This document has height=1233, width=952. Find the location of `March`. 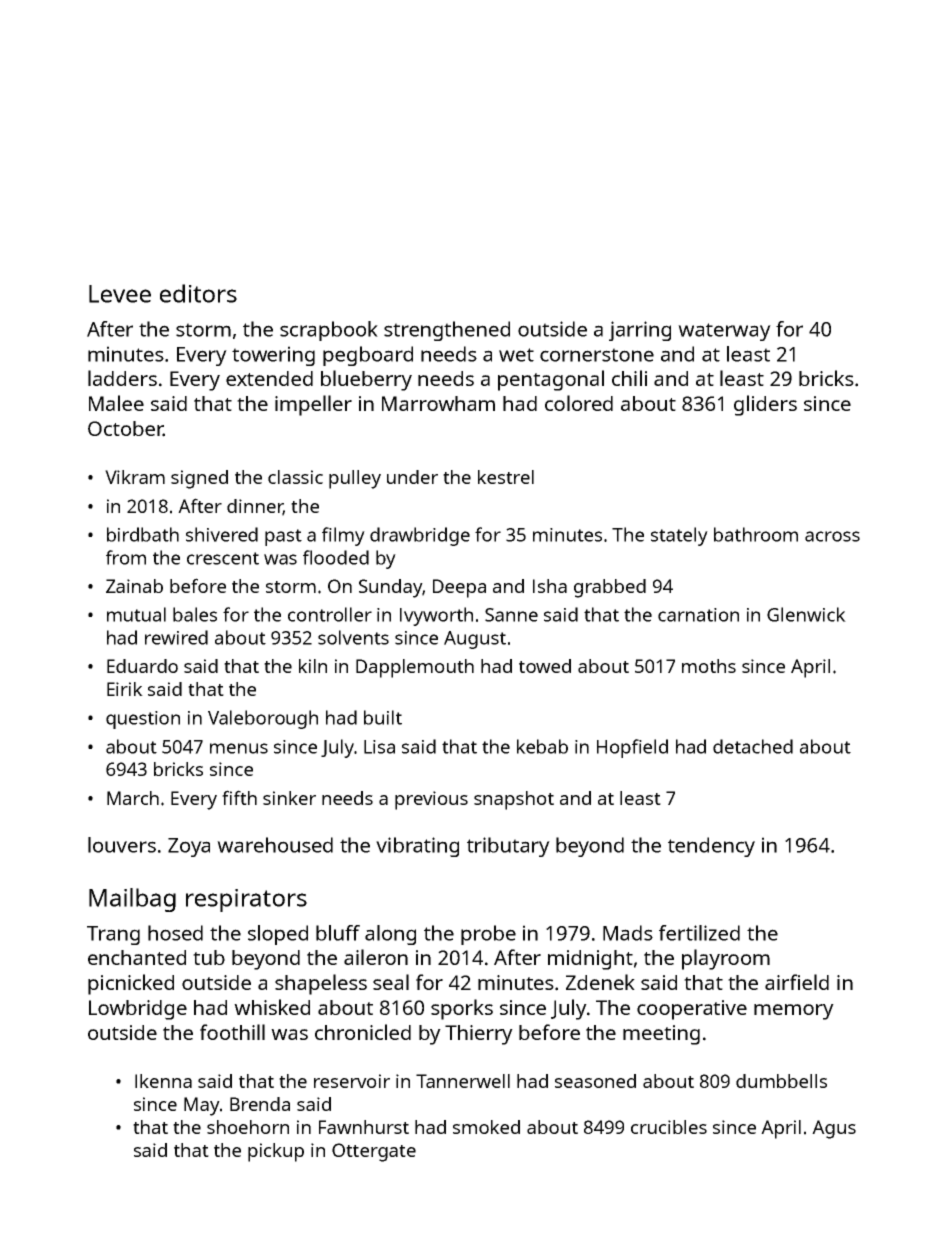

March is located at coordinates (133, 798).
